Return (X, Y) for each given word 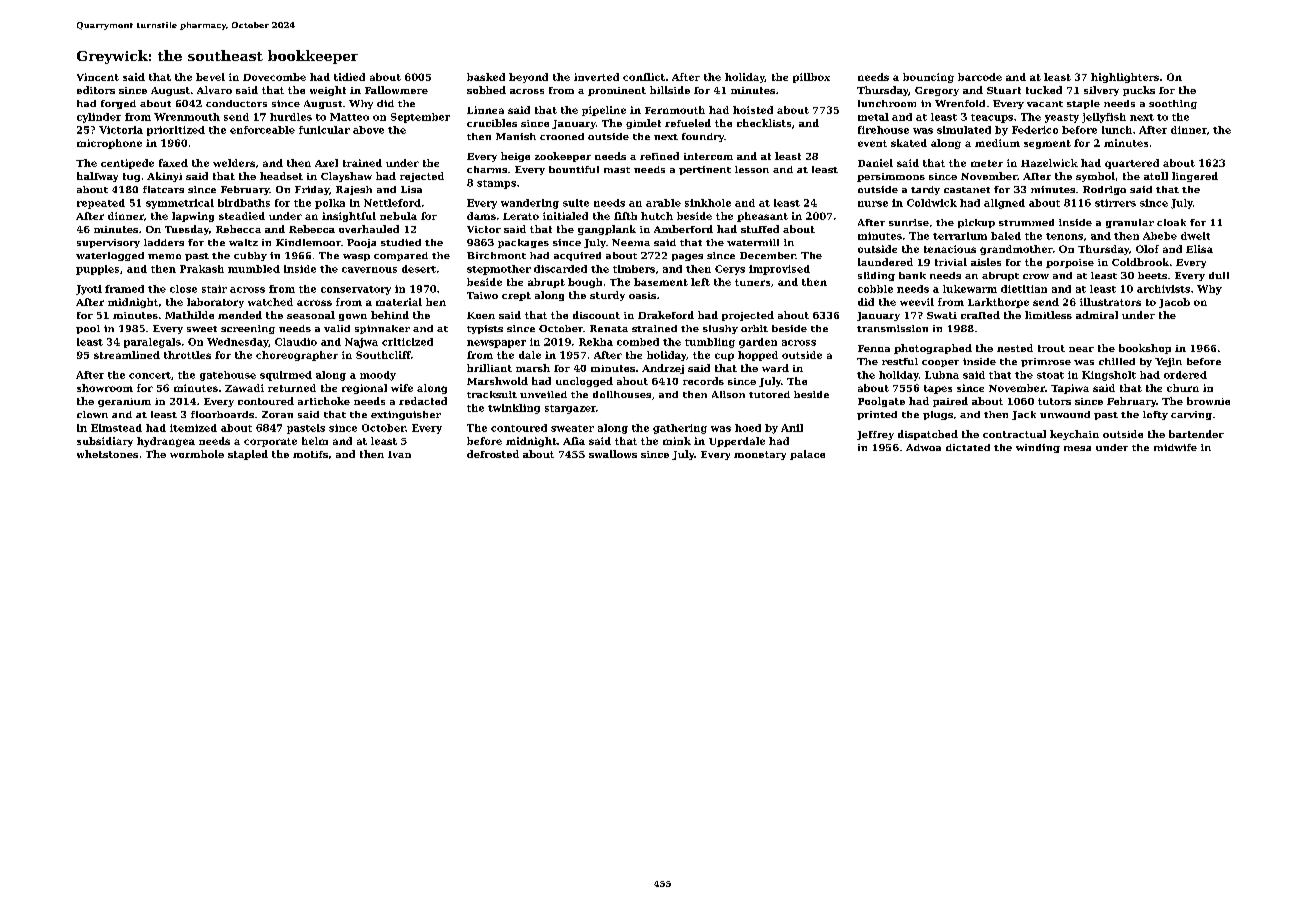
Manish (516, 136)
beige (515, 157)
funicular (324, 130)
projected (748, 316)
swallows (613, 454)
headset (281, 176)
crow (1036, 276)
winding (1038, 448)
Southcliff (383, 355)
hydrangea (166, 442)
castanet (967, 190)
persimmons (891, 177)
